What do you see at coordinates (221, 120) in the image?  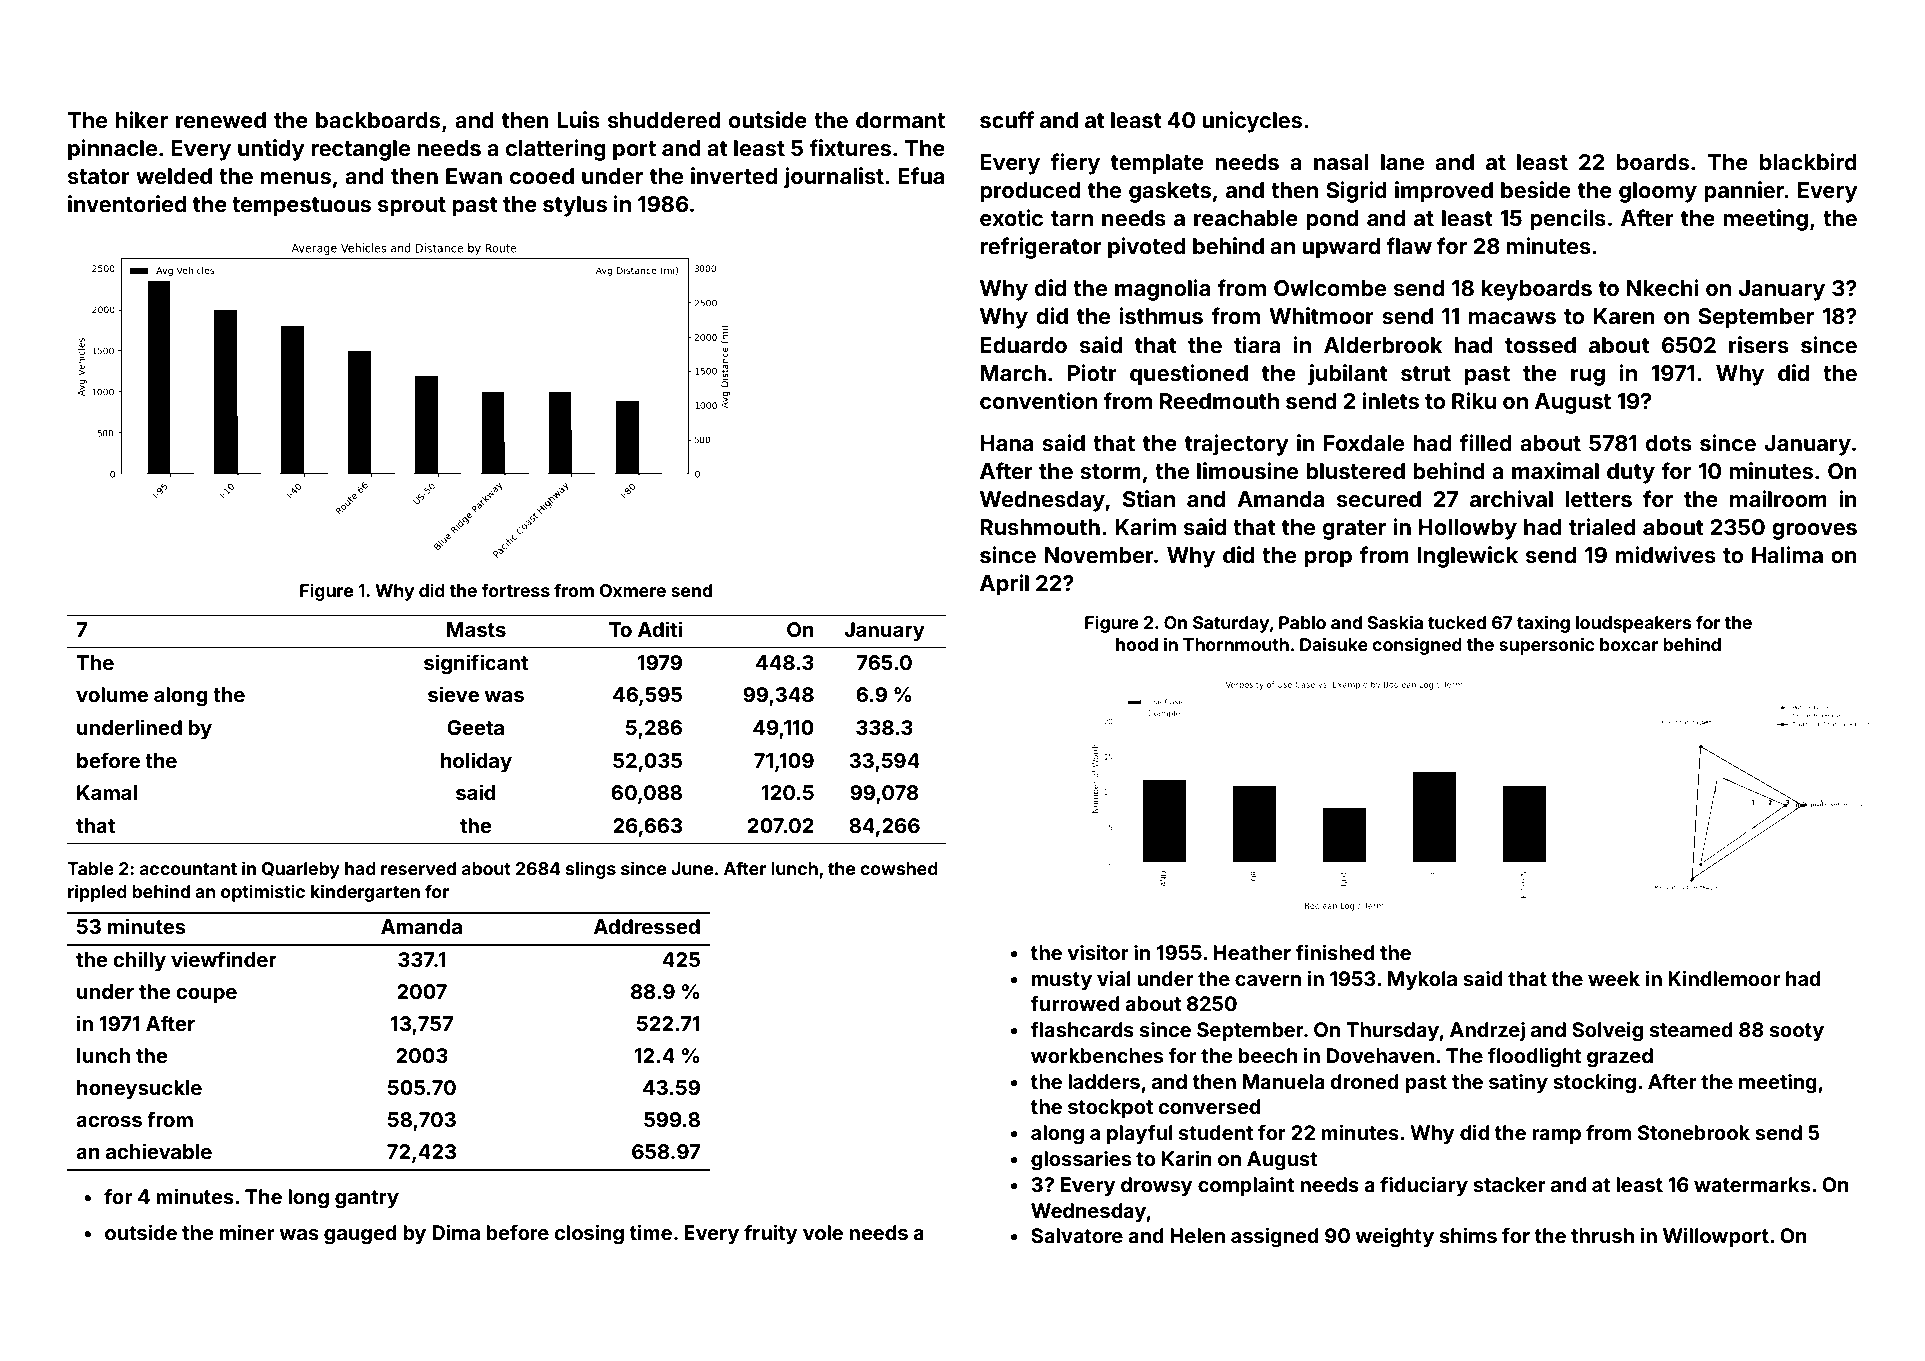 I see `renewed` at bounding box center [221, 120].
